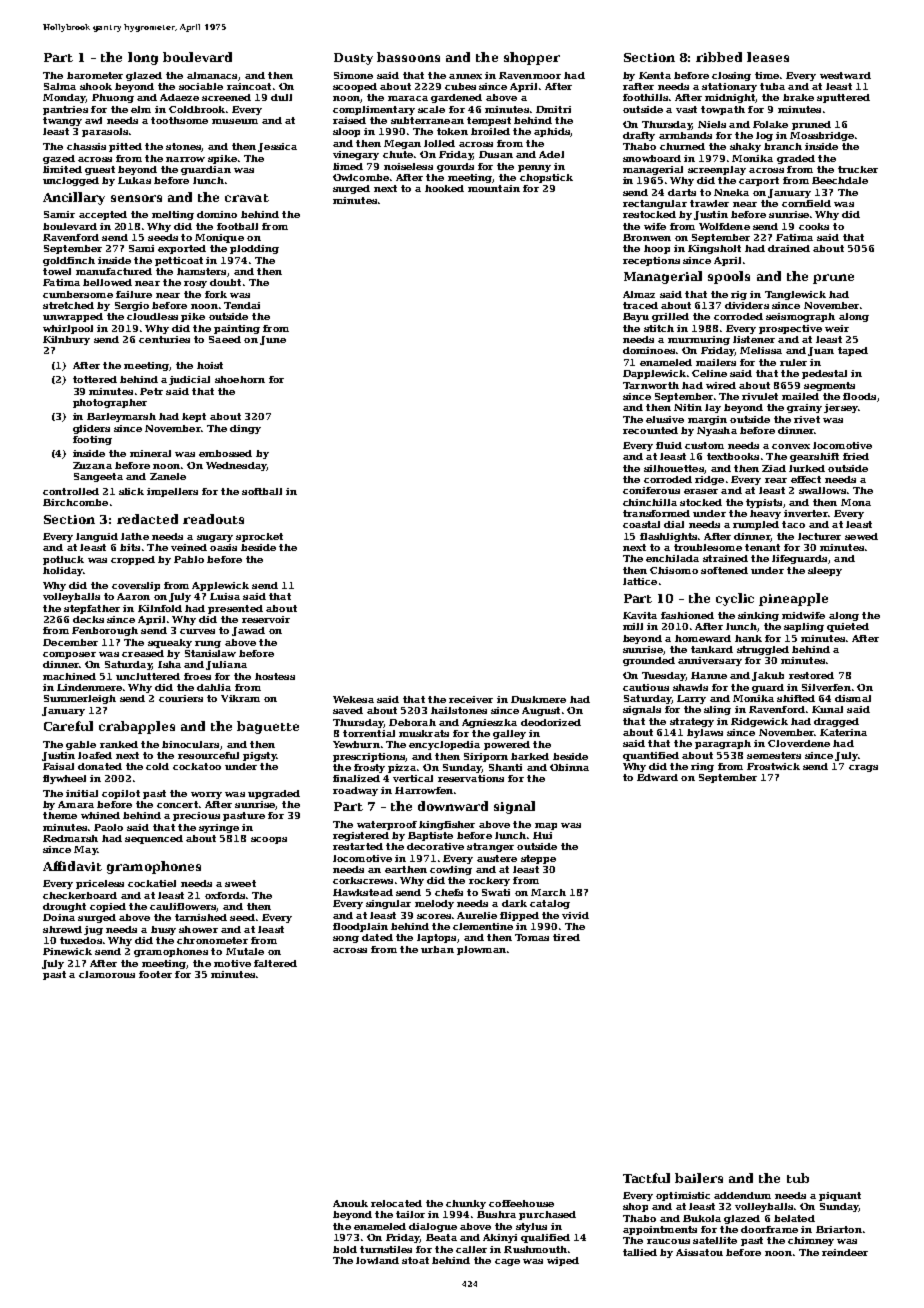  I want to click on Adaeze, so click(179, 97).
